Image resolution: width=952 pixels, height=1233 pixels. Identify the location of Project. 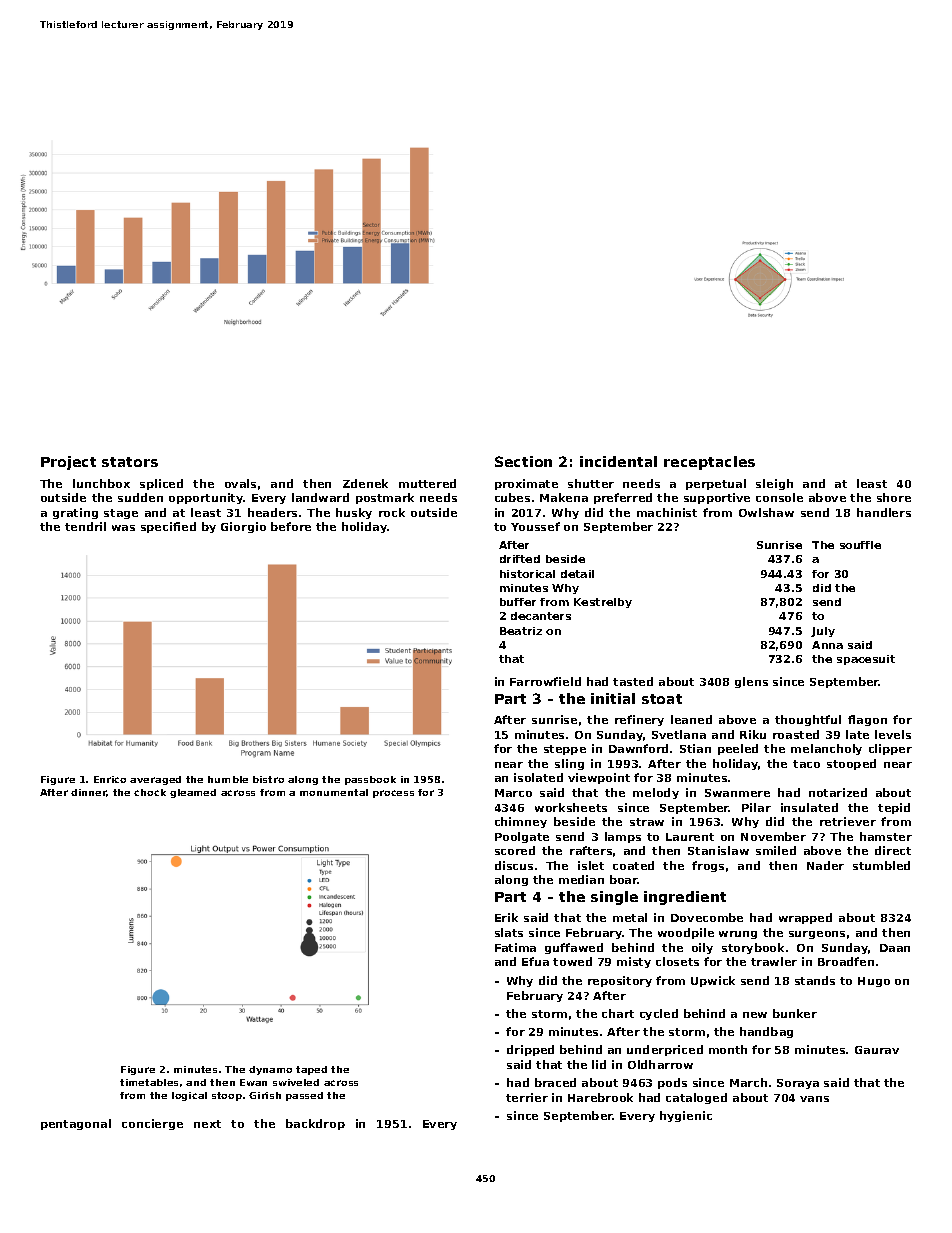
(68, 463).
